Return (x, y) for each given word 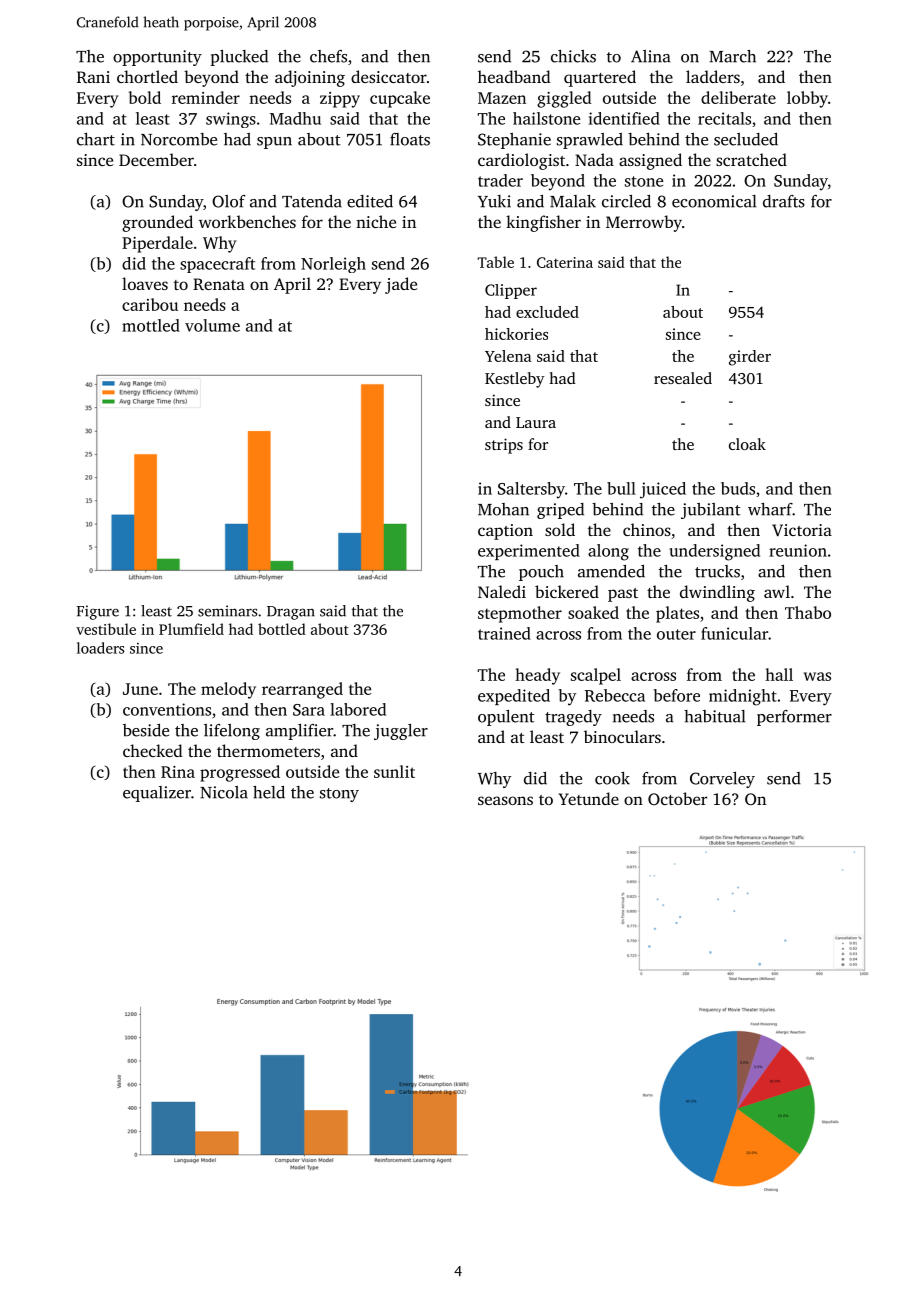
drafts (784, 201)
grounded (157, 223)
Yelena (508, 356)
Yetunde (589, 798)
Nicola (224, 792)
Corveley (722, 780)
